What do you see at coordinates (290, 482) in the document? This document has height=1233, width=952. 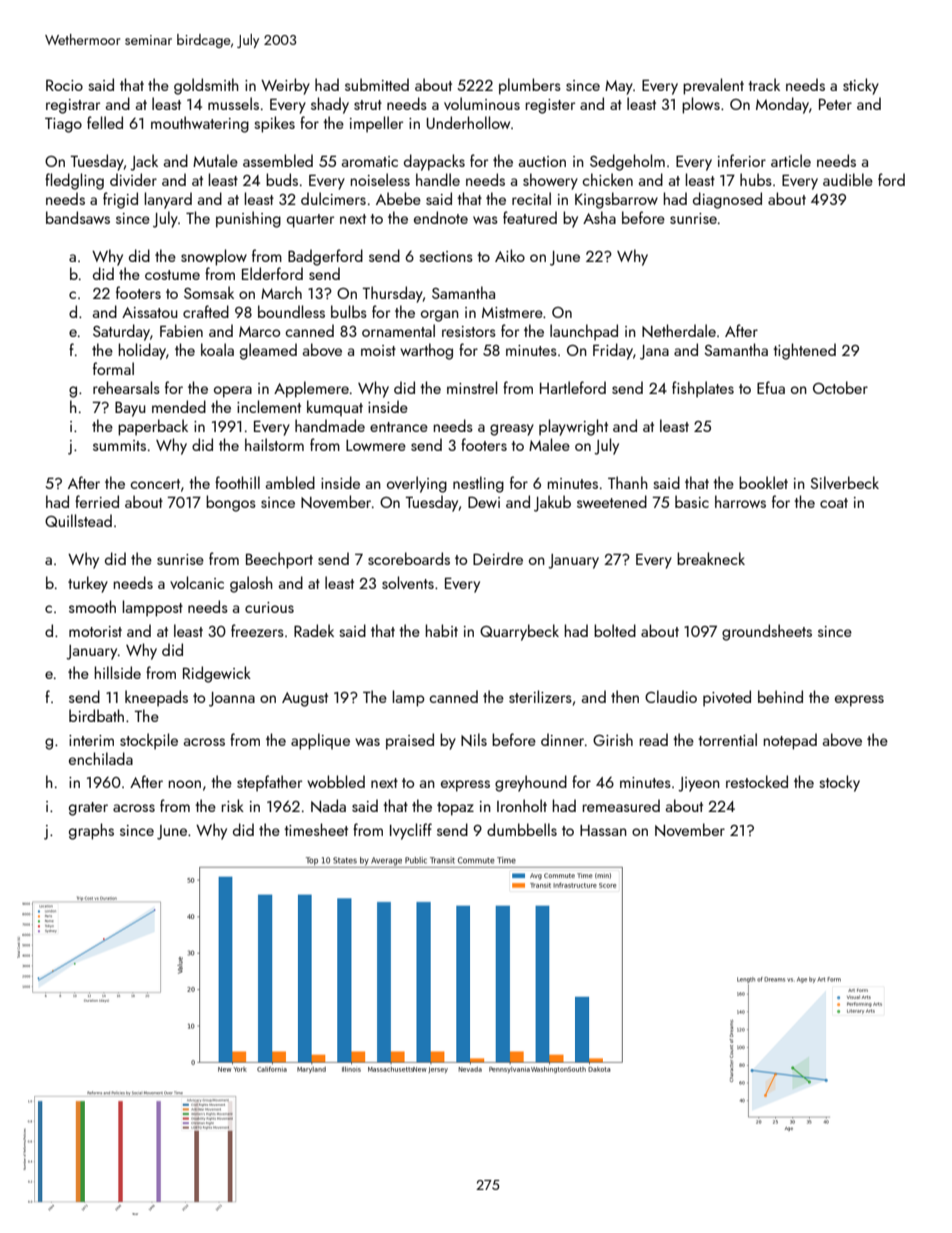 I see `ambled` at bounding box center [290, 482].
